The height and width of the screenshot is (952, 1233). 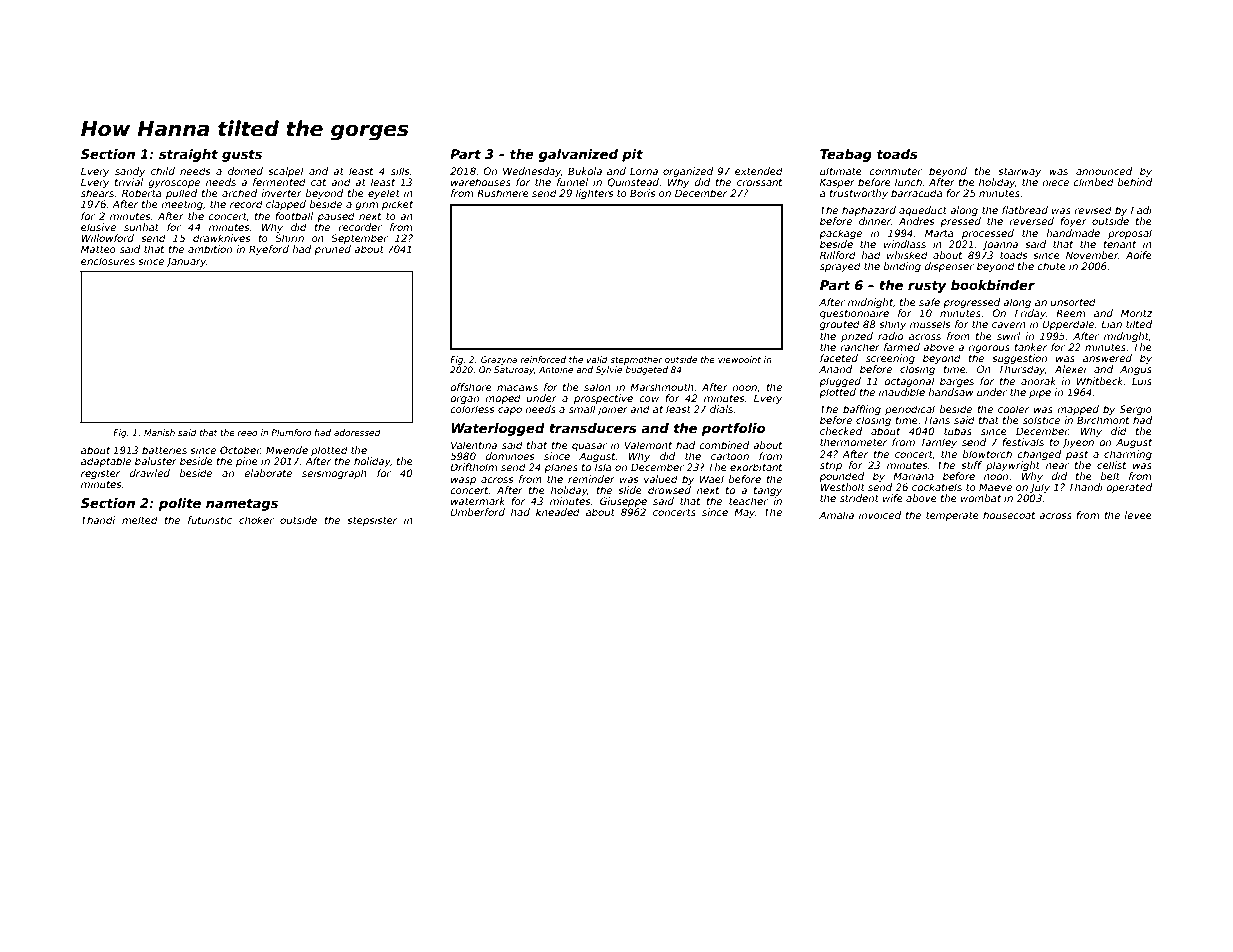 I want to click on Moritz, so click(x=1136, y=313).
